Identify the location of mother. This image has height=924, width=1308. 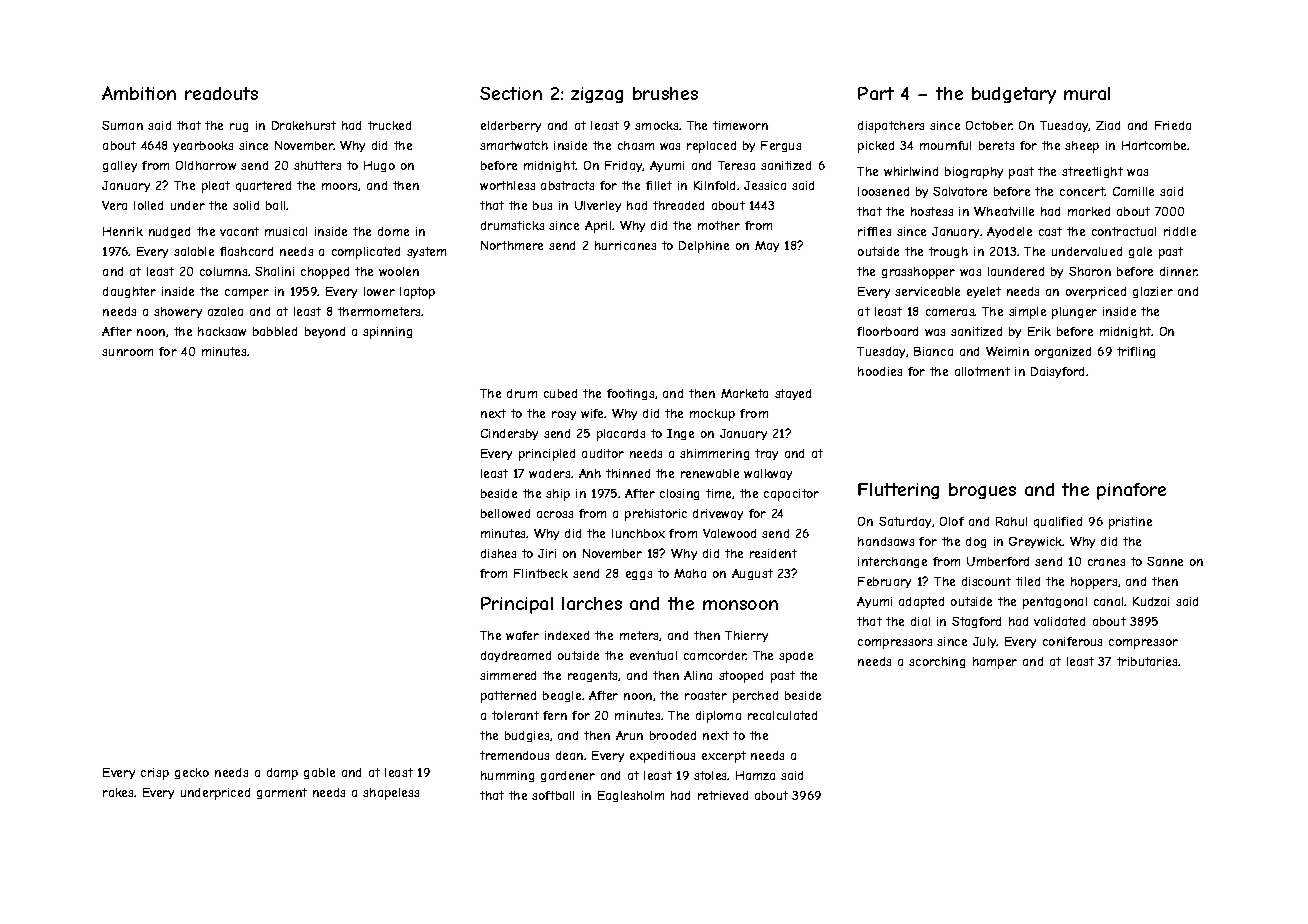
(719, 225).
